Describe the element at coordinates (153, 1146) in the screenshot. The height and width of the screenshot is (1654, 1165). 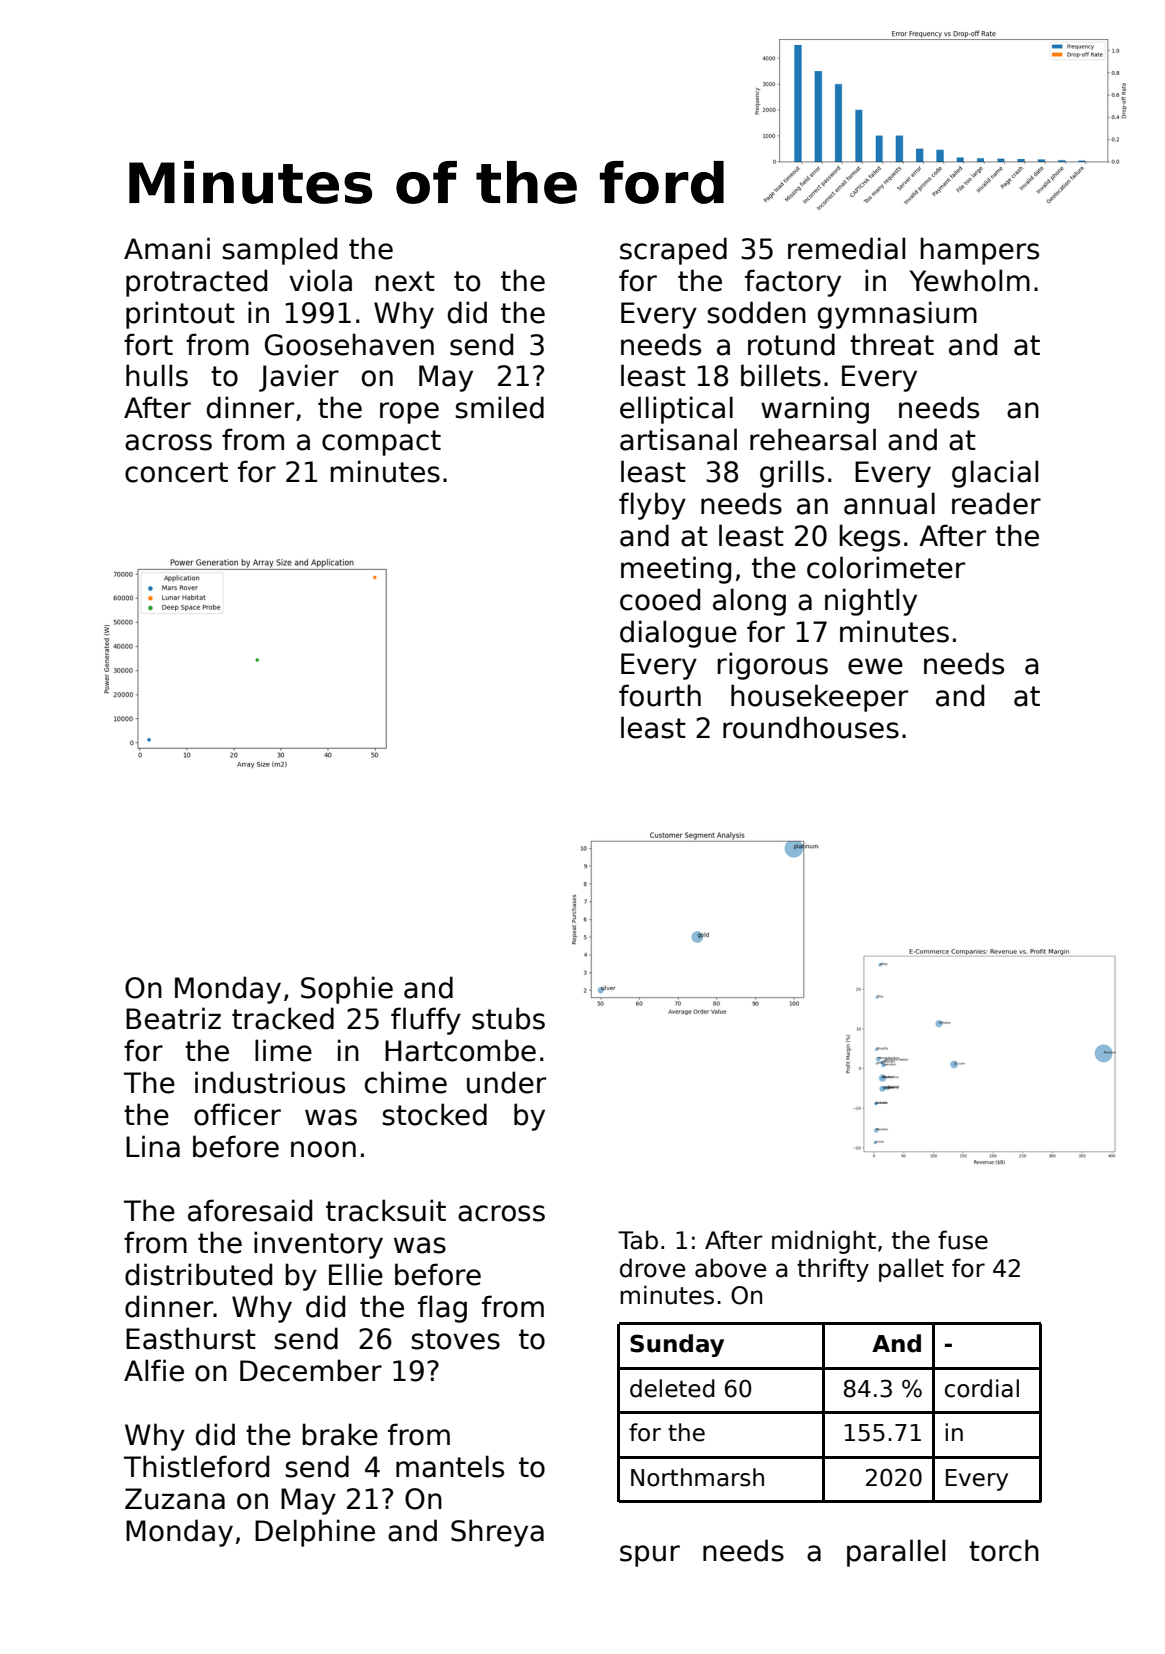
I see `Lina` at that location.
